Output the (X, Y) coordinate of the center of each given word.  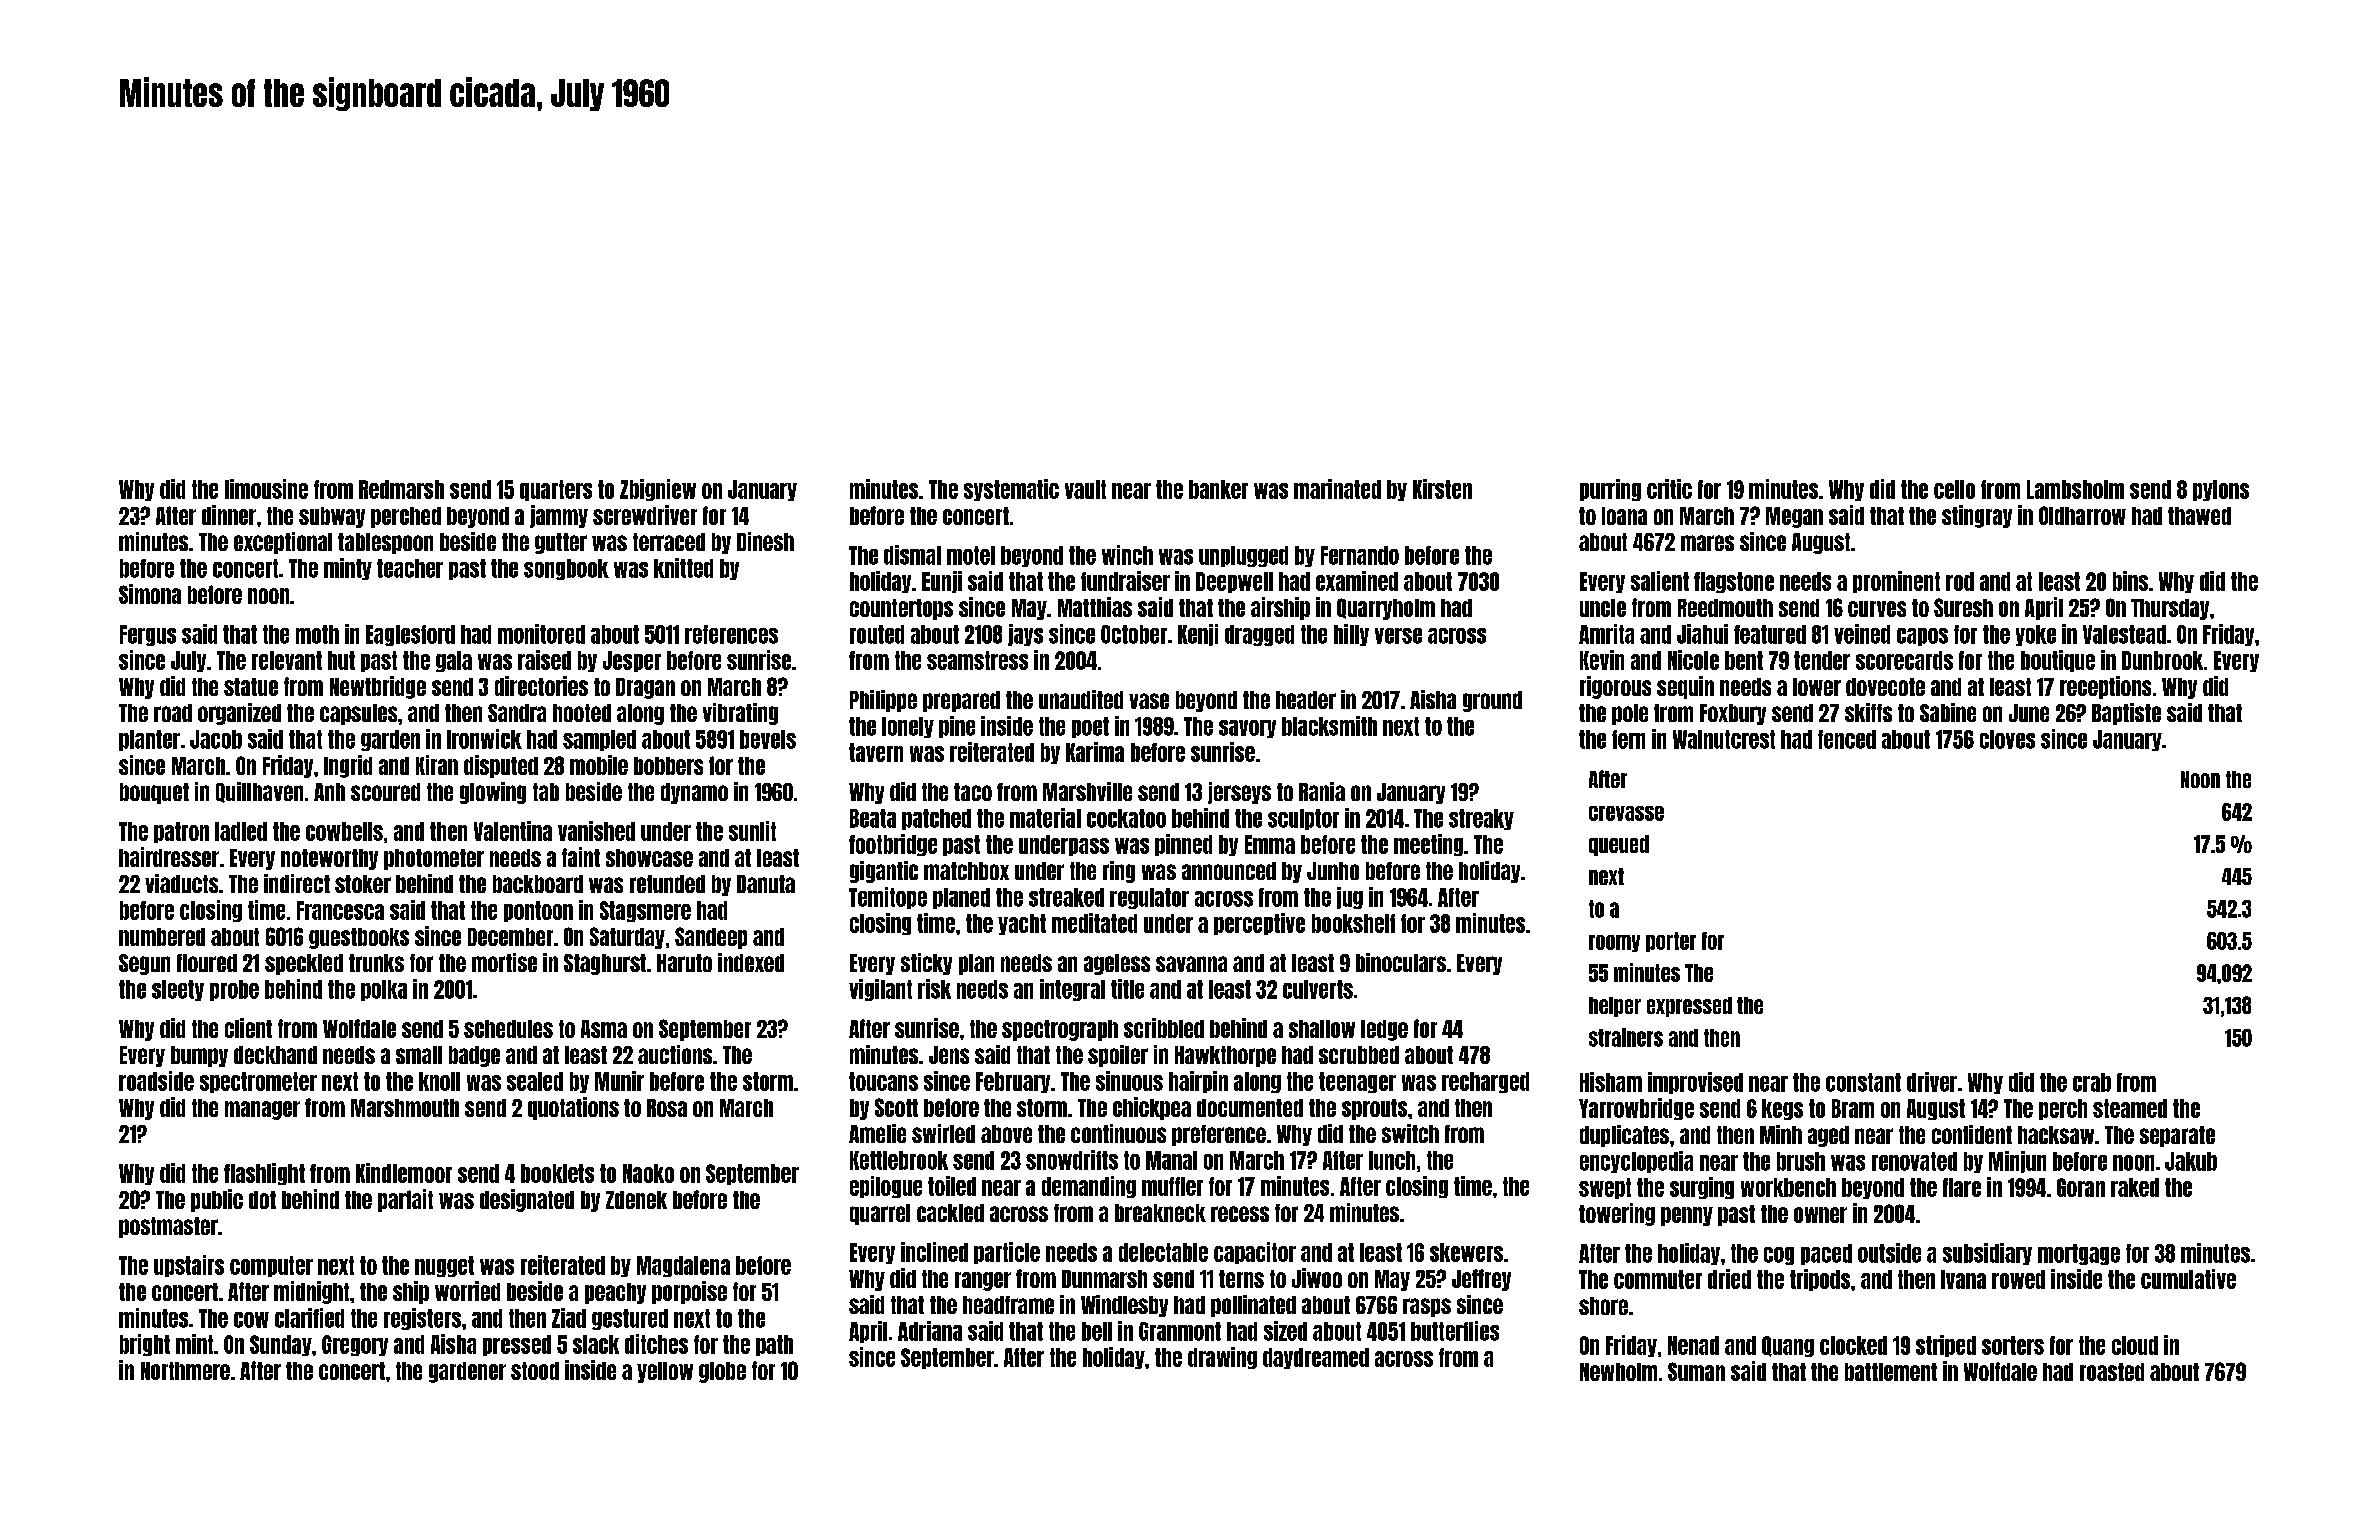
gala (454, 661)
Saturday (627, 938)
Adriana (930, 1331)
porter (1671, 942)
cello (1954, 489)
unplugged (1243, 556)
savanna (1191, 964)
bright (145, 1345)
